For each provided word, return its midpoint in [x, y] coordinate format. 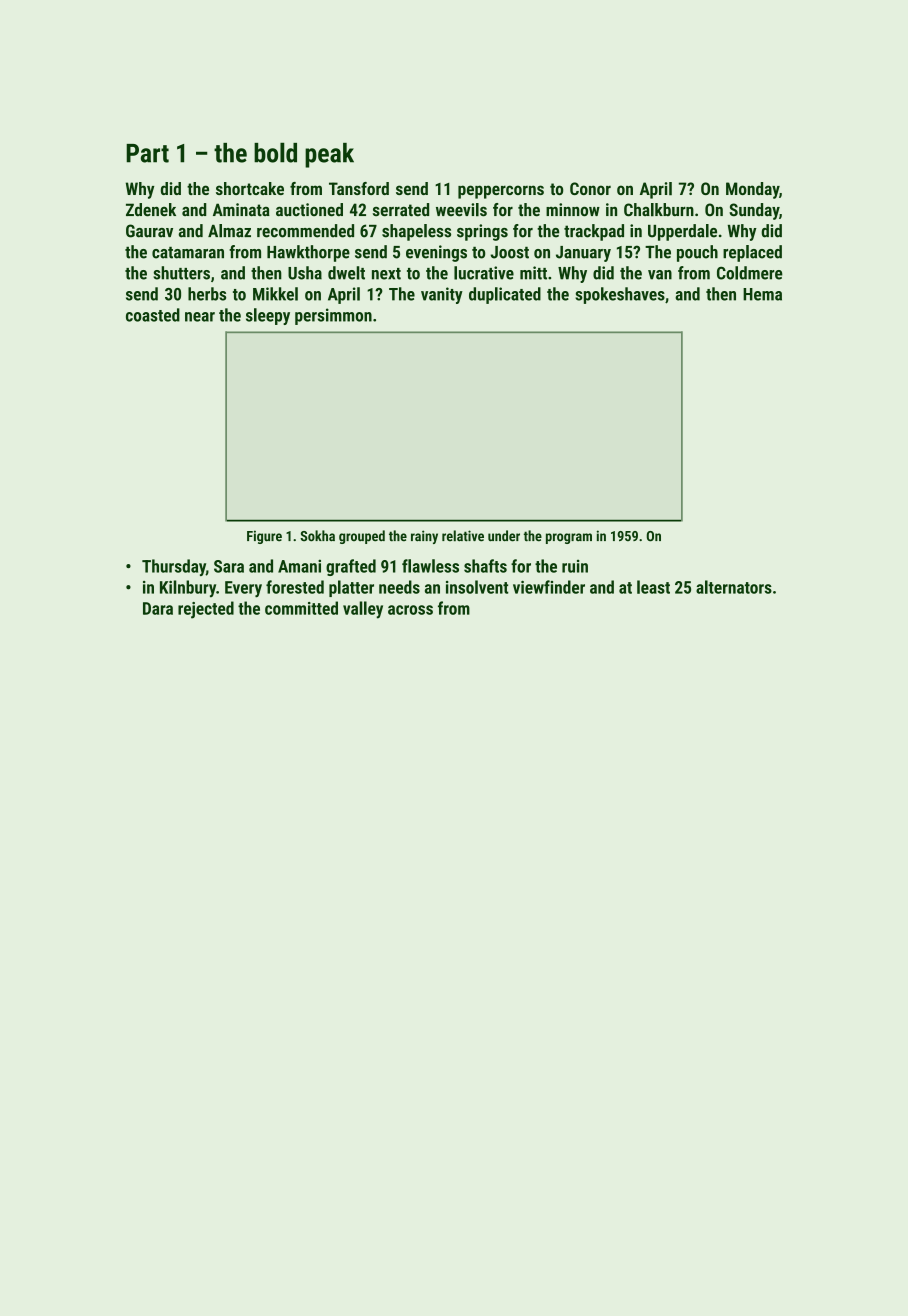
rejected [206, 610]
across [410, 610]
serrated [401, 210]
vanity [442, 295]
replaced [752, 253]
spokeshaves [620, 295]
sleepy [268, 316]
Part [147, 153]
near [200, 317]
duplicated [505, 295]
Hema [762, 294]
